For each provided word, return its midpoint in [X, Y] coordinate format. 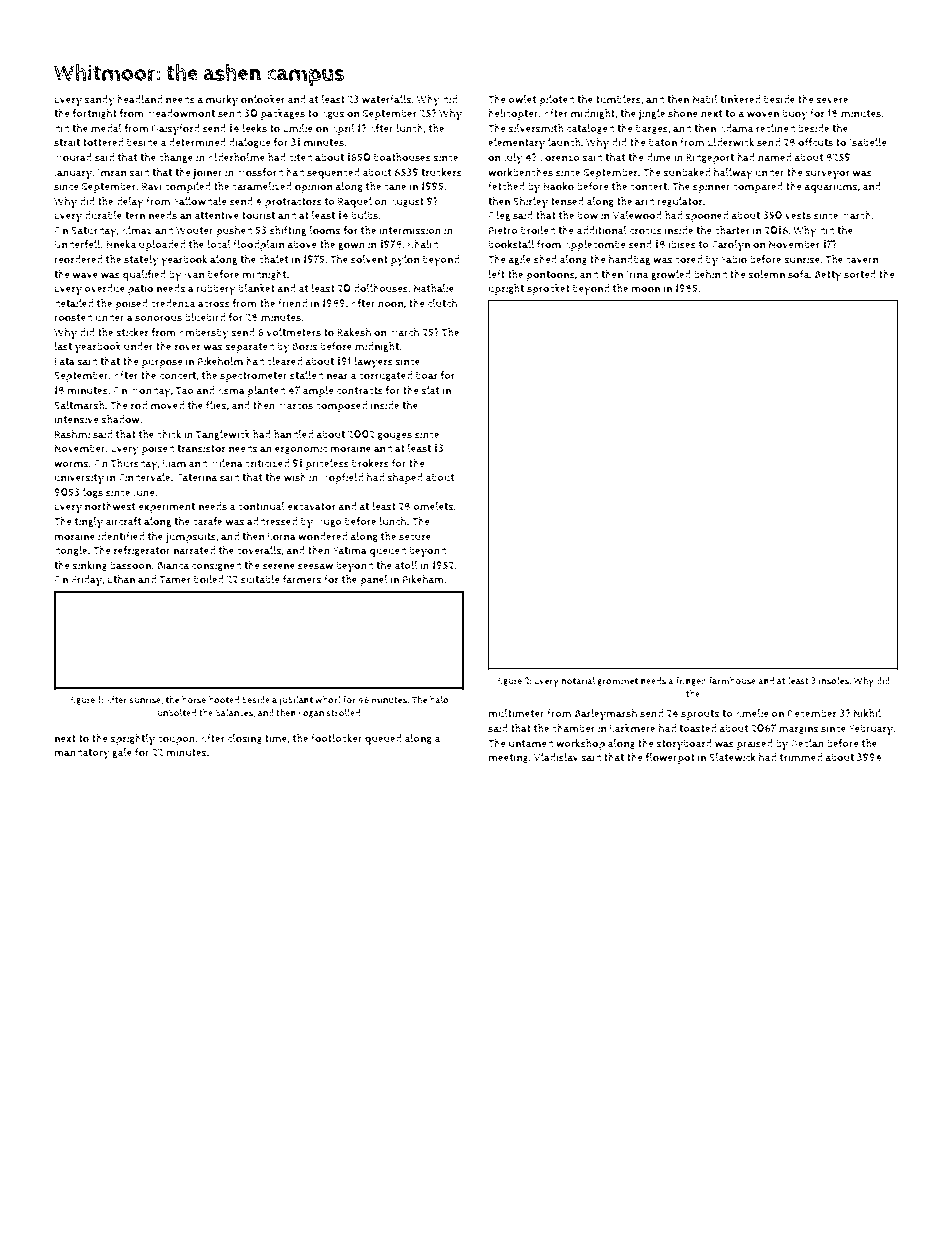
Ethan [121, 579]
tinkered [740, 99]
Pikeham [423, 579]
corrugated [385, 376]
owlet [522, 99]
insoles [834, 681]
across [214, 304]
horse [194, 700]
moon [645, 289]
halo [439, 699]
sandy [99, 101]
